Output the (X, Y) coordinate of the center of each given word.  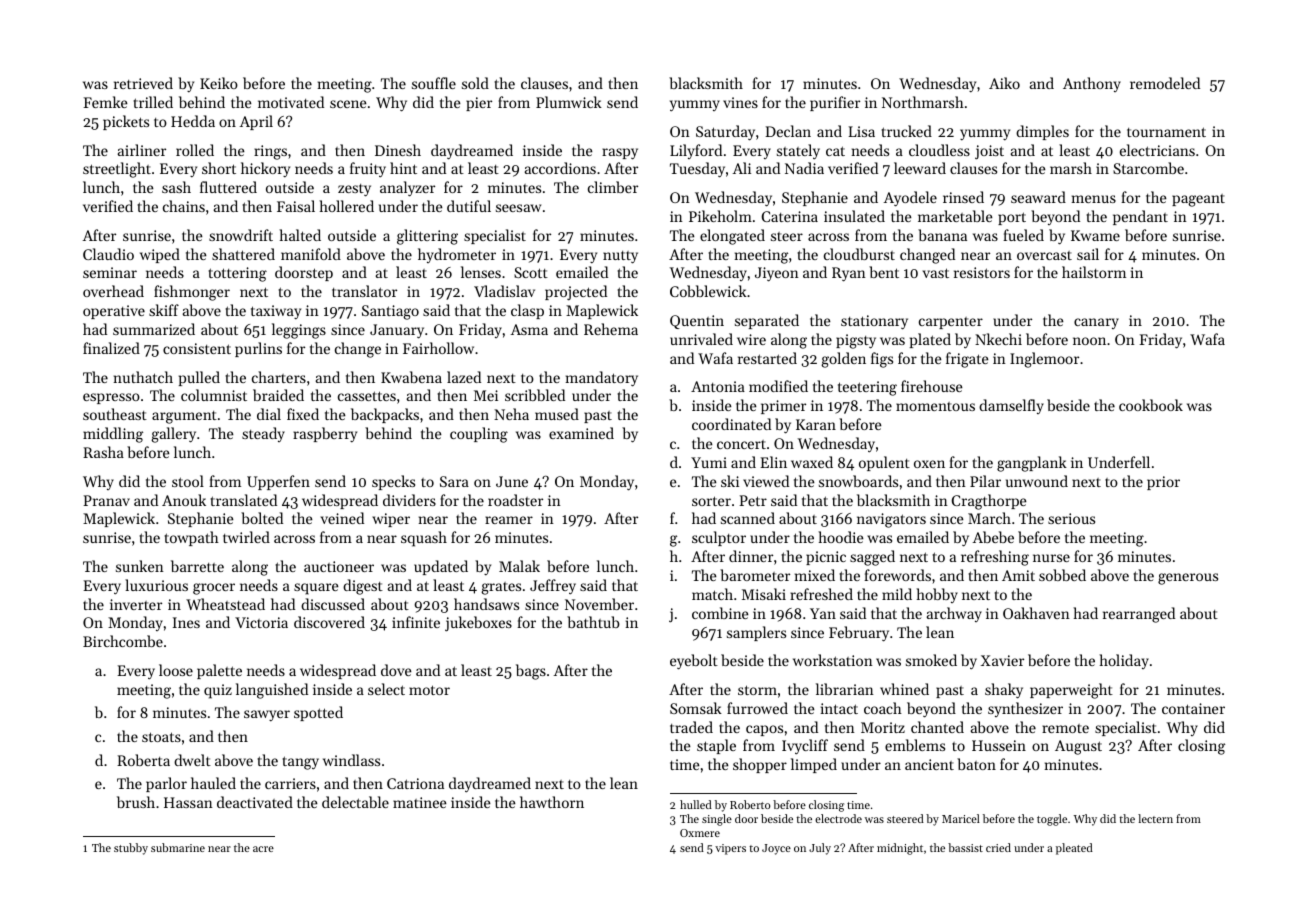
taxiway (276, 312)
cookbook (1151, 405)
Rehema (611, 329)
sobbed (1062, 575)
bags (531, 672)
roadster (515, 500)
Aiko (1004, 83)
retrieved (143, 83)
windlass (351, 760)
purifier (835, 103)
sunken (140, 566)
